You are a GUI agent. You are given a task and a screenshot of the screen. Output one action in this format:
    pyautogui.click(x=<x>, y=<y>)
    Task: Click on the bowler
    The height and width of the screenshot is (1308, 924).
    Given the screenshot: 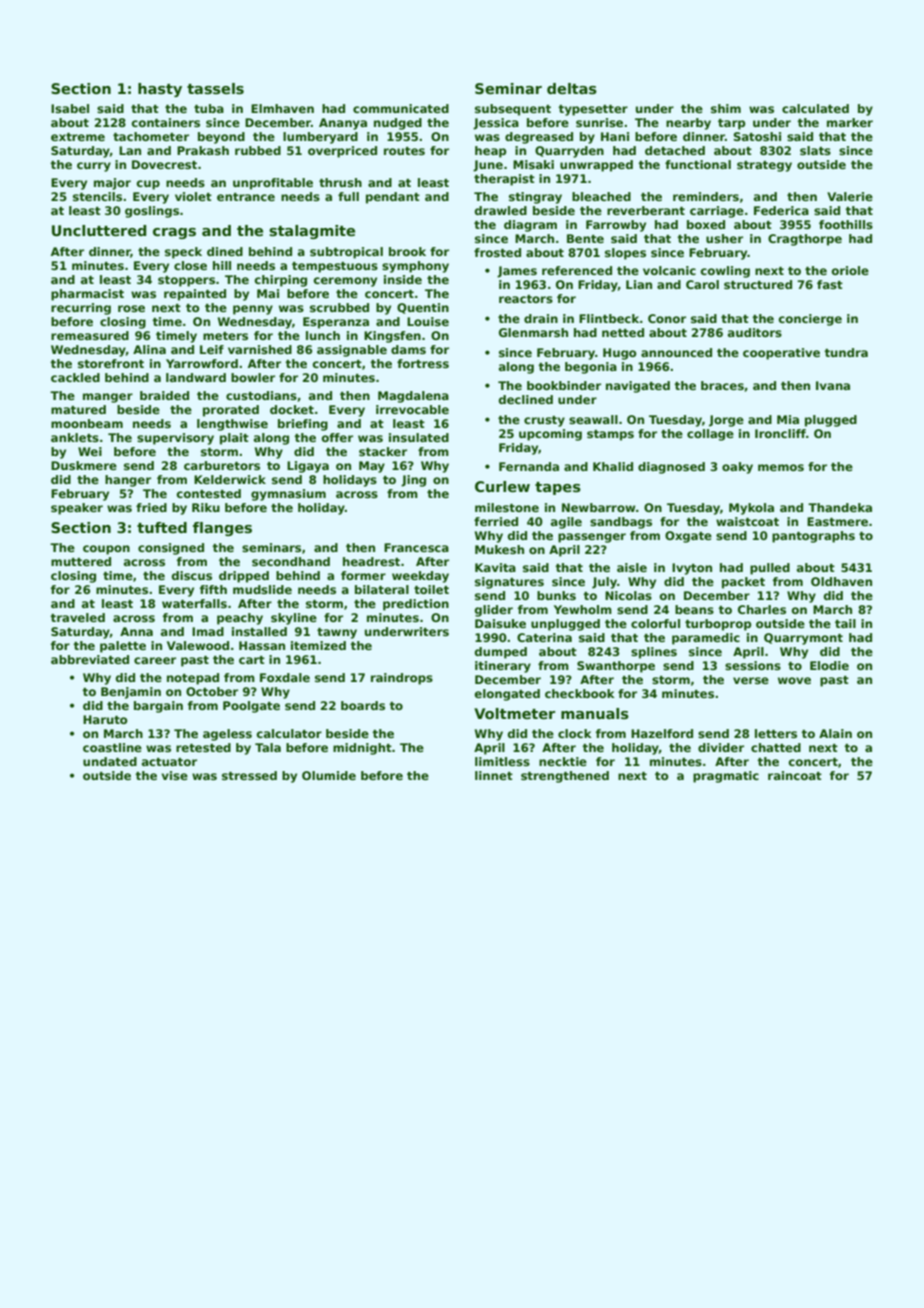 What is the action you would take?
    pyautogui.click(x=253, y=377)
